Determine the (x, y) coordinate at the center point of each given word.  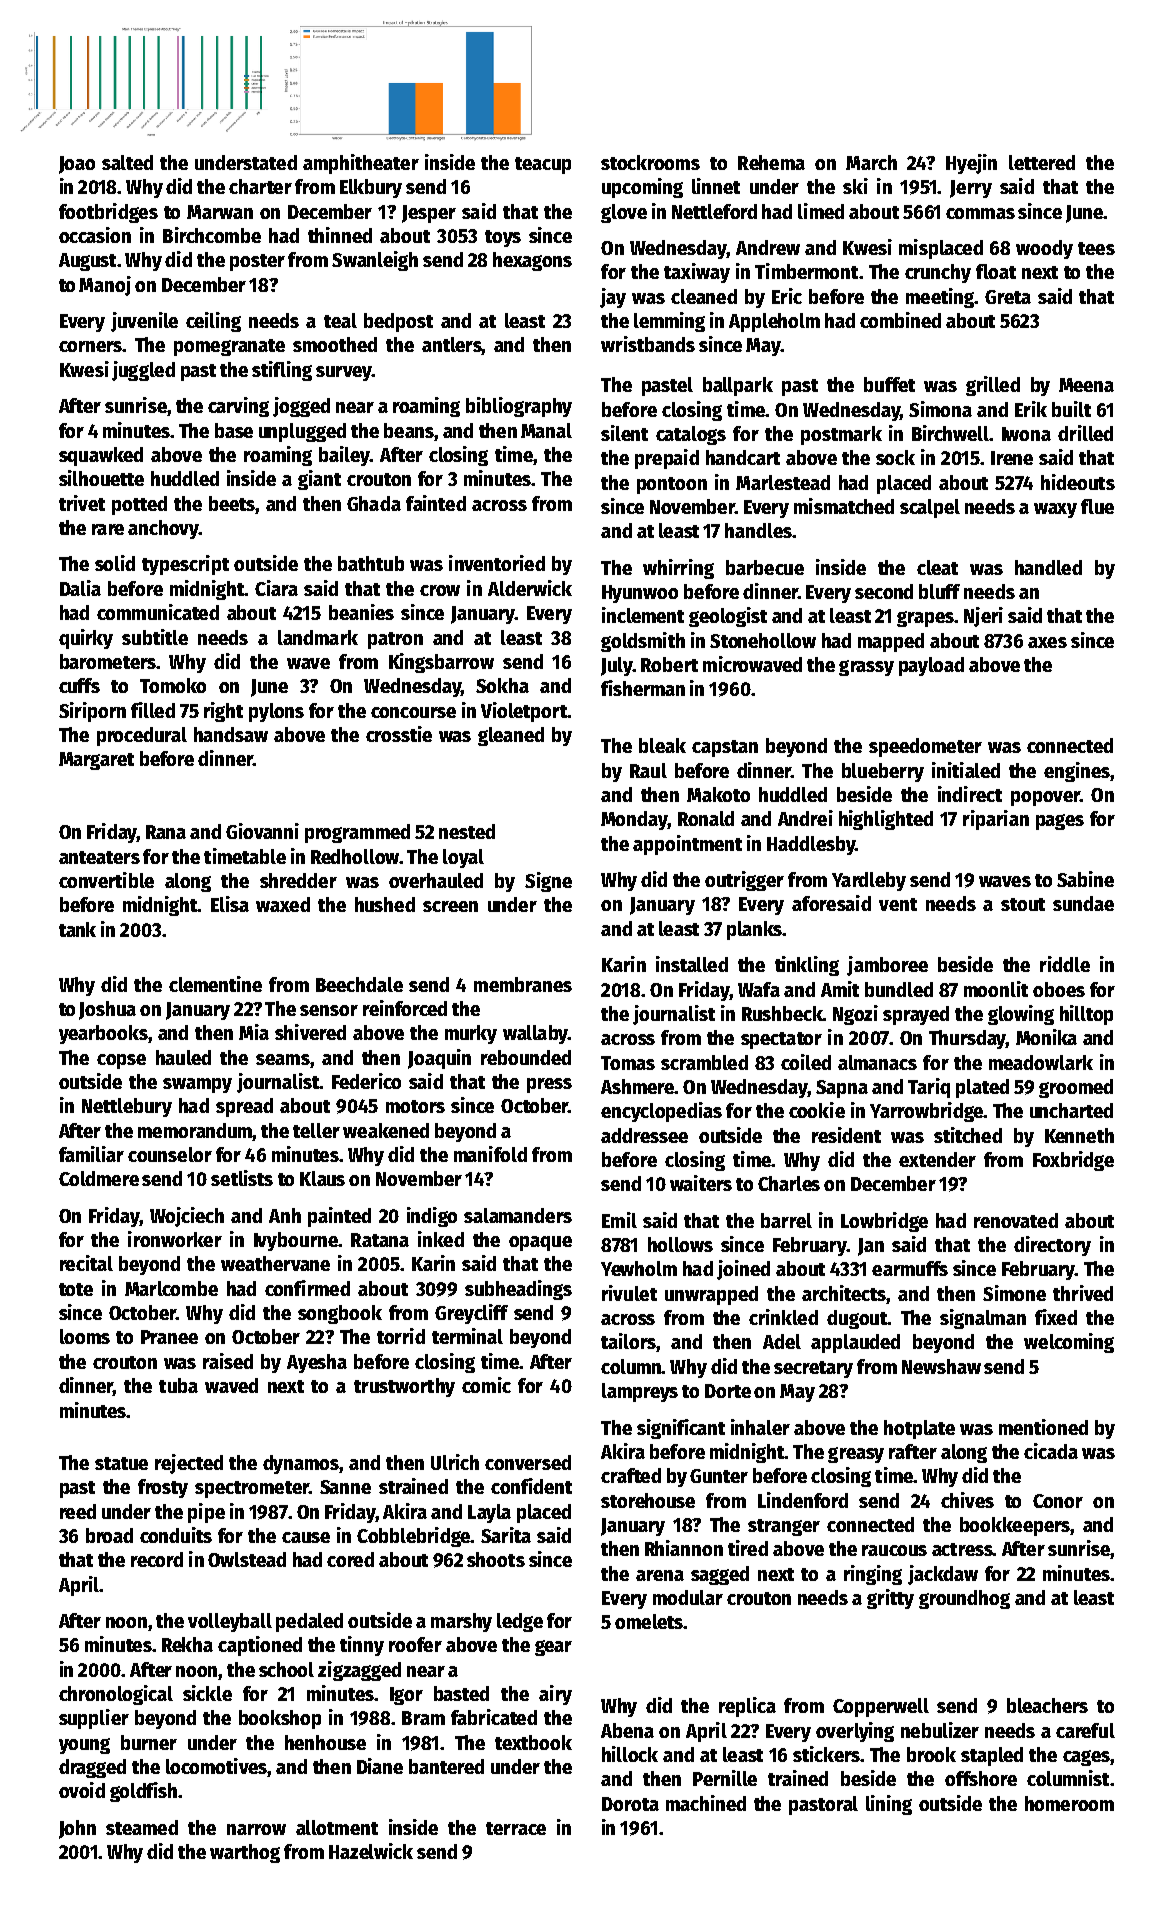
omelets (649, 1621)
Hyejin (971, 164)
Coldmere (99, 1178)
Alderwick (530, 588)
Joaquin (439, 1059)
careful (1085, 1730)
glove (624, 213)
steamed (142, 1827)
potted (139, 505)
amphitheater (361, 164)
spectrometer (252, 1489)
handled (1048, 567)
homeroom (1069, 1803)
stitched (968, 1135)
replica (747, 1707)
